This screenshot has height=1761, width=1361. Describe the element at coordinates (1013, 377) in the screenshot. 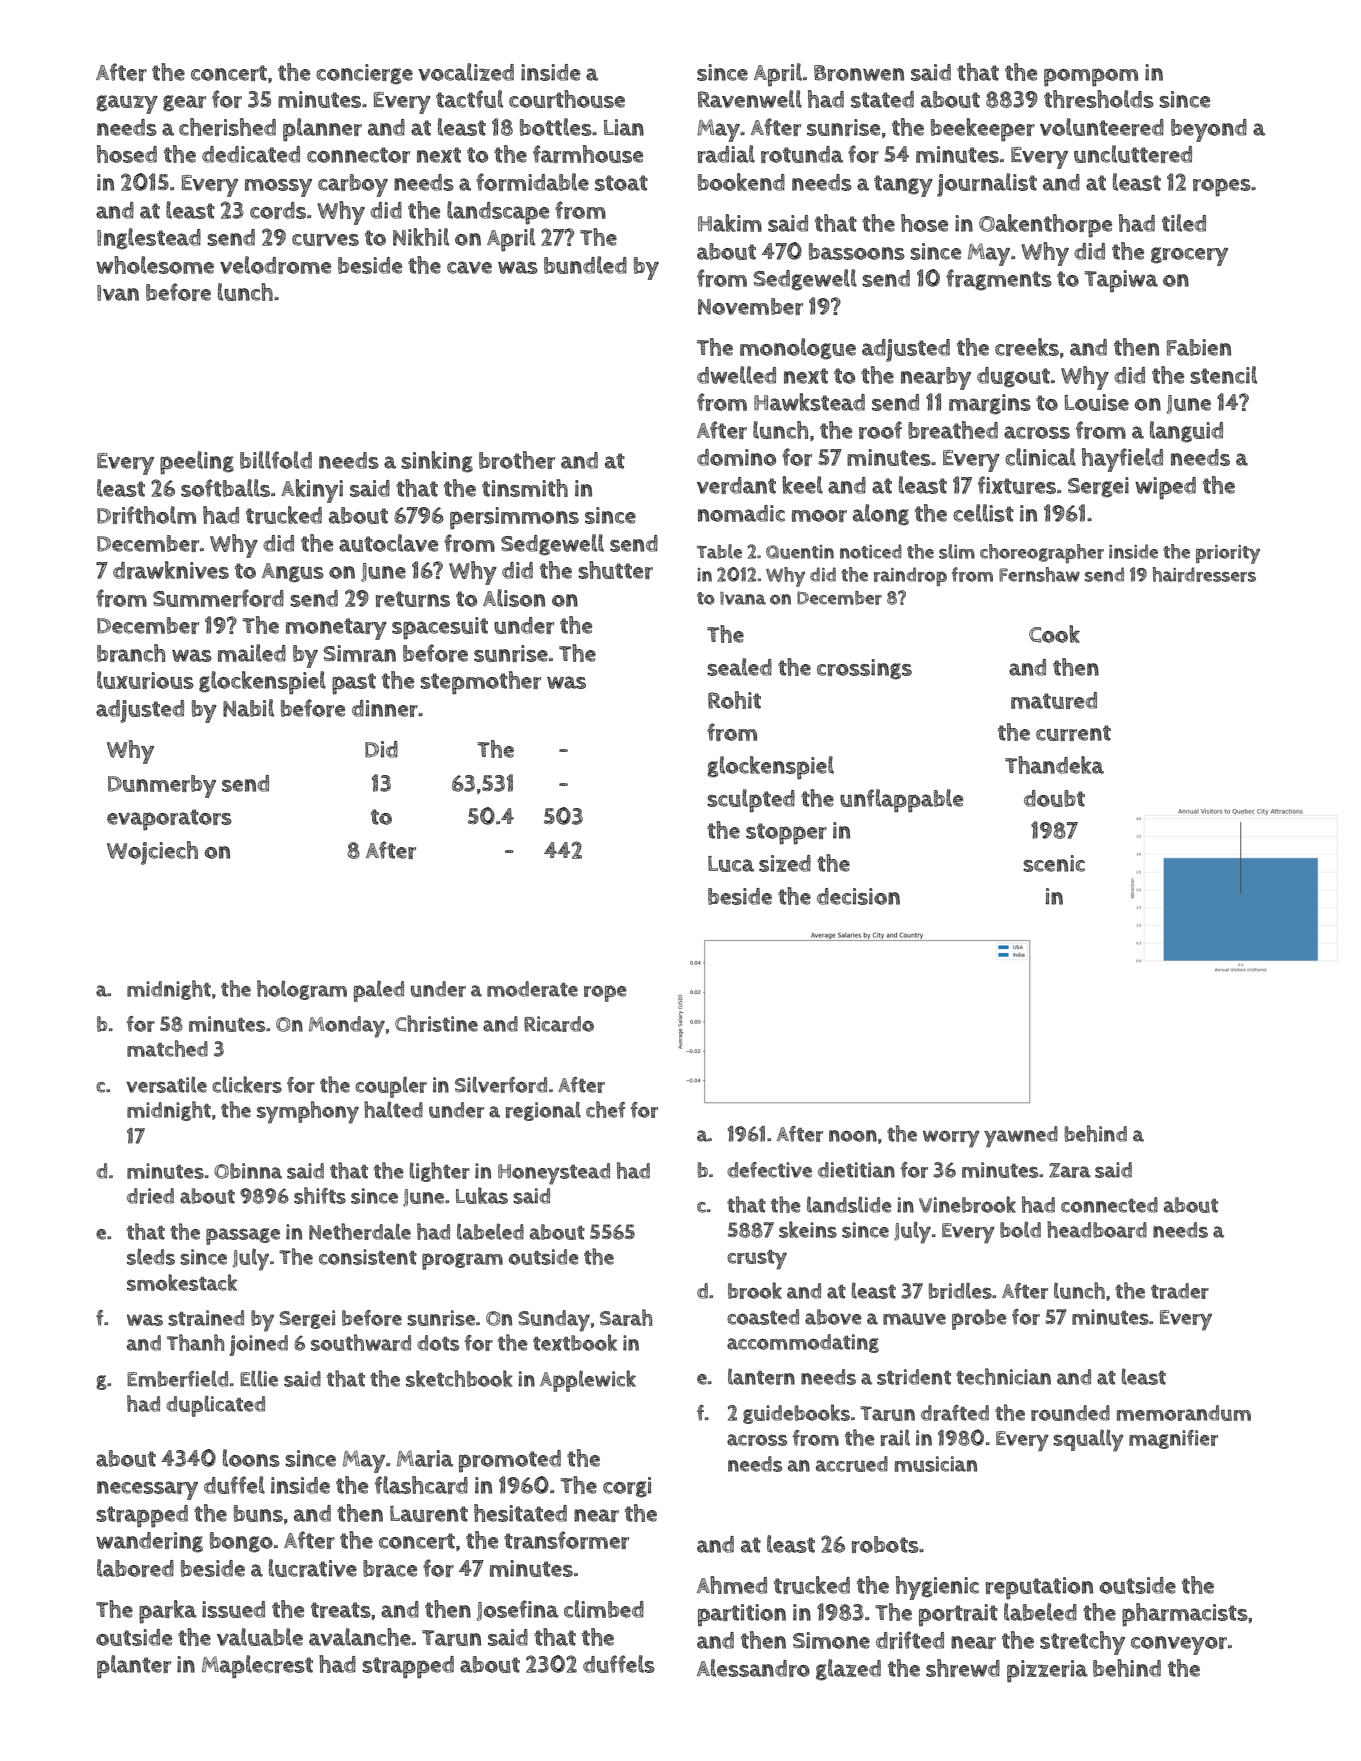

I see `dugout` at that location.
